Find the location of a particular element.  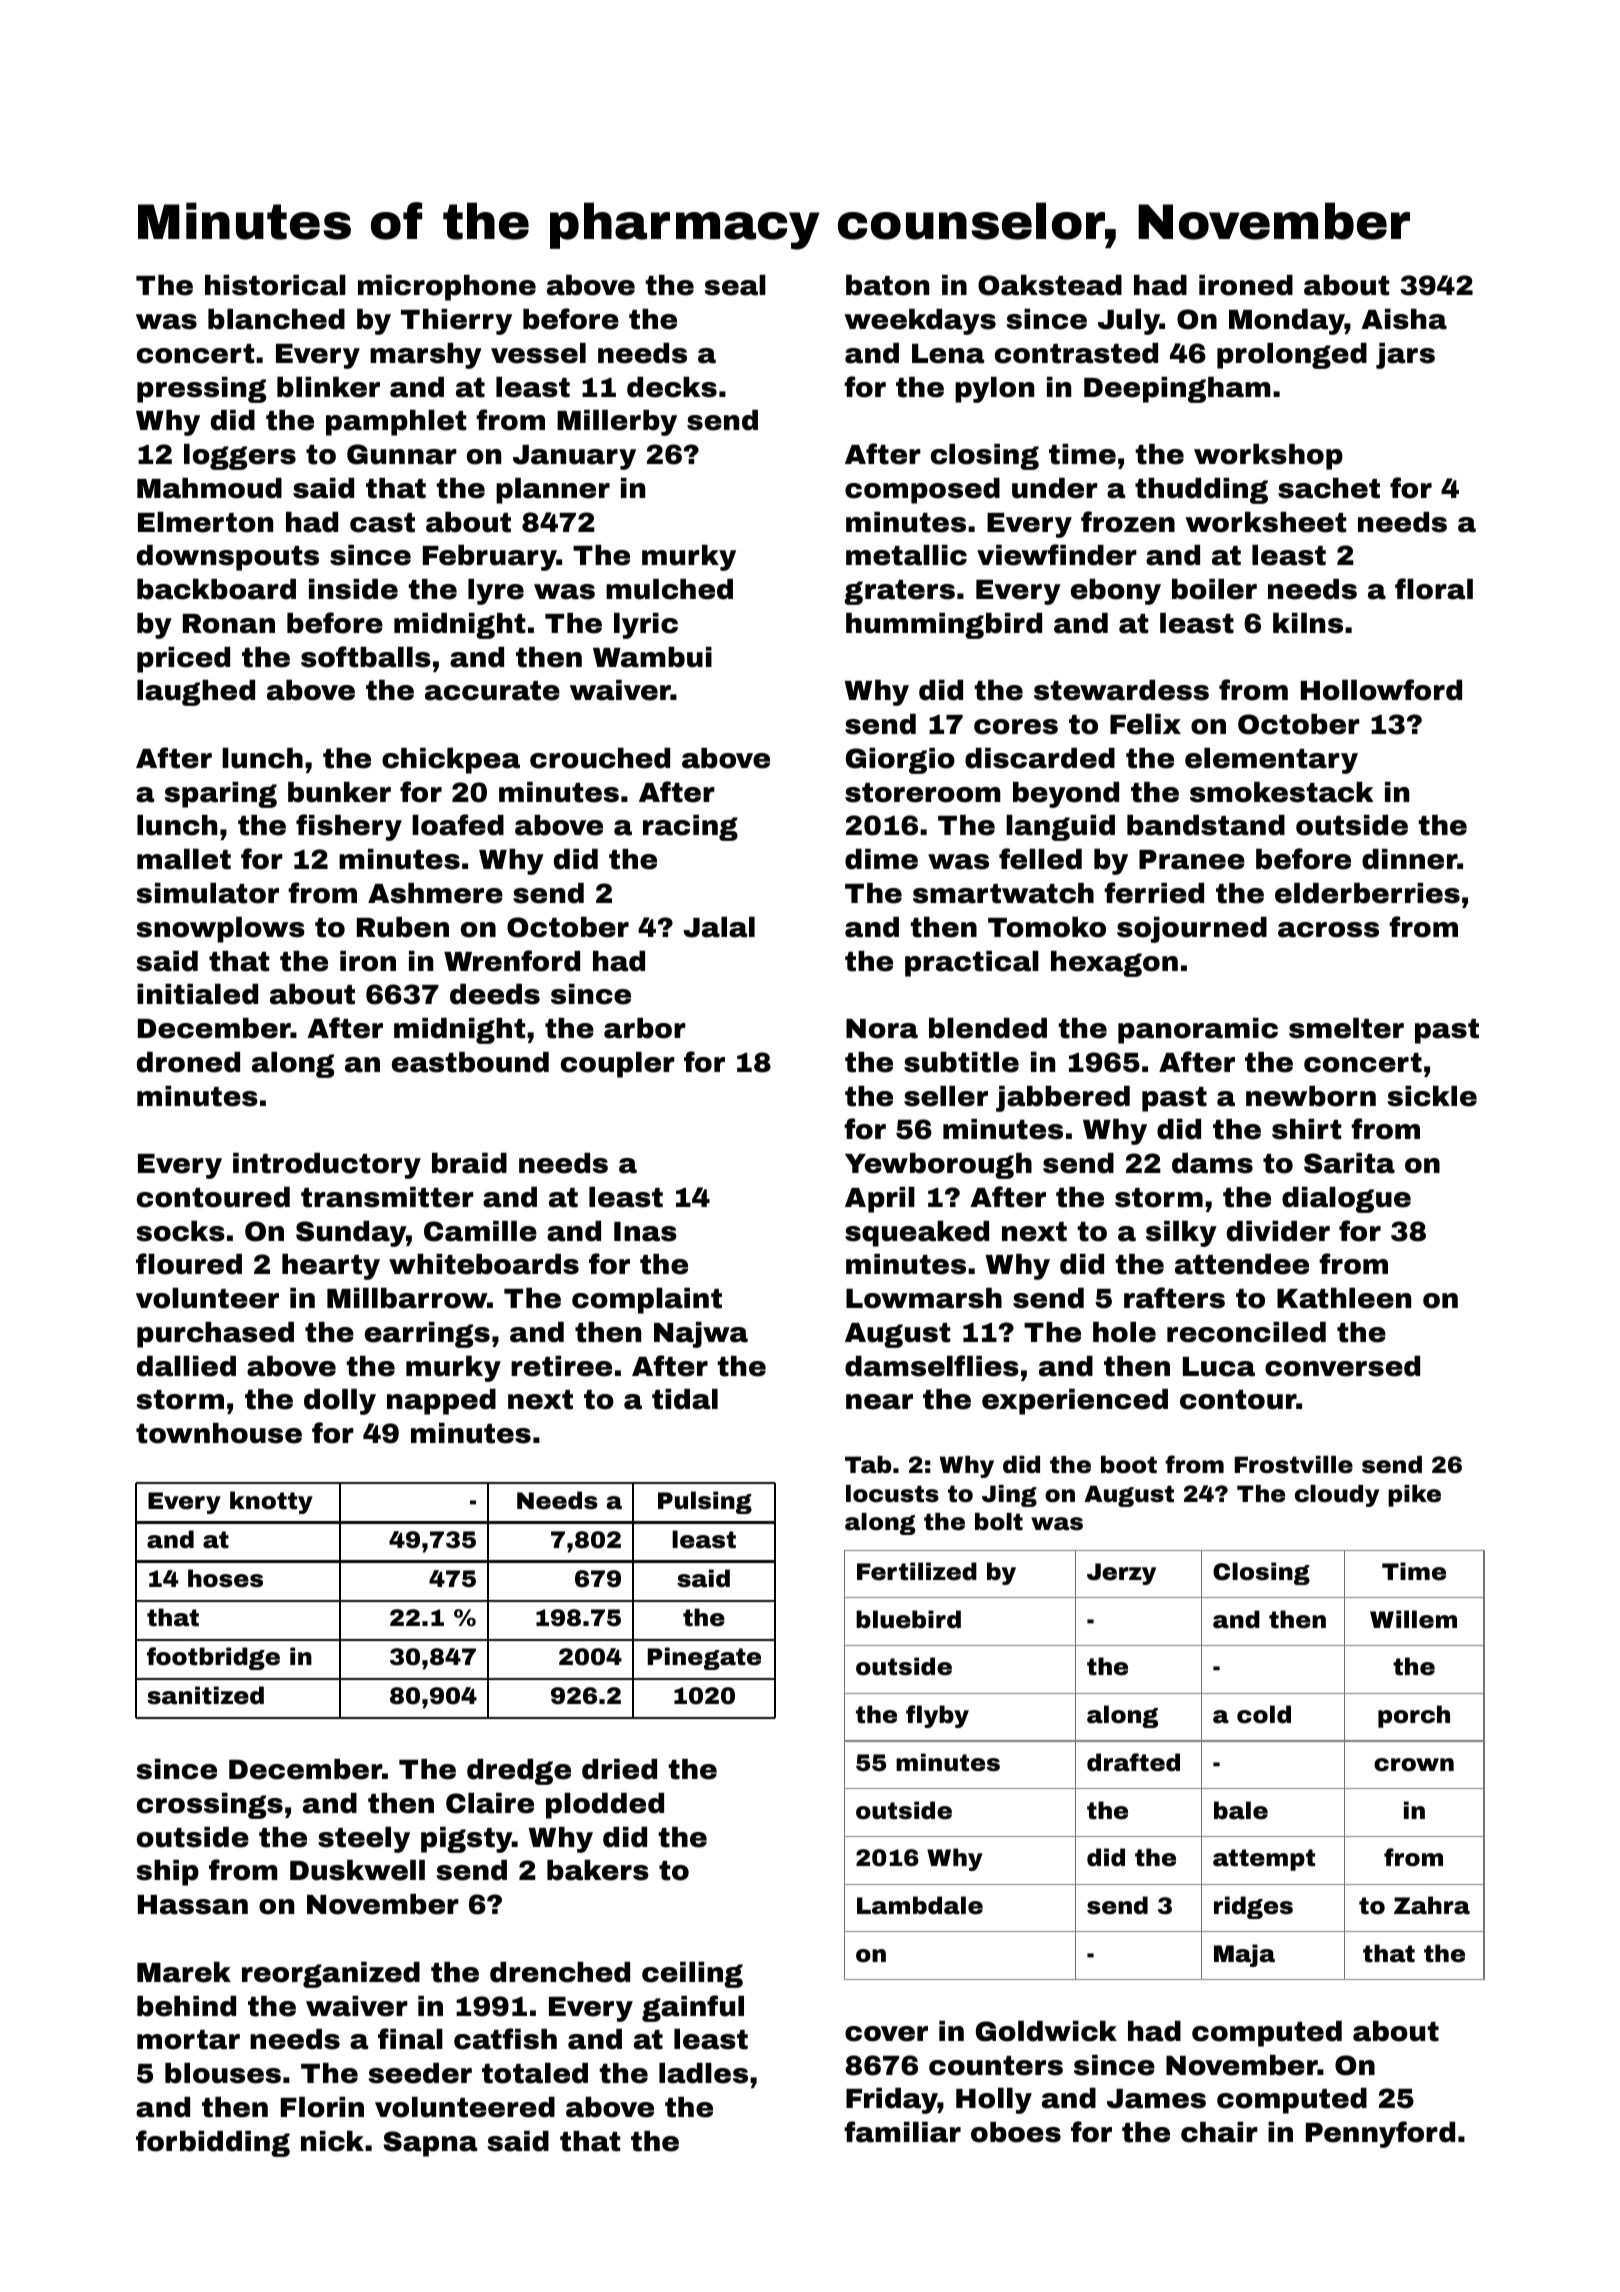

boiler is located at coordinates (1214, 589).
